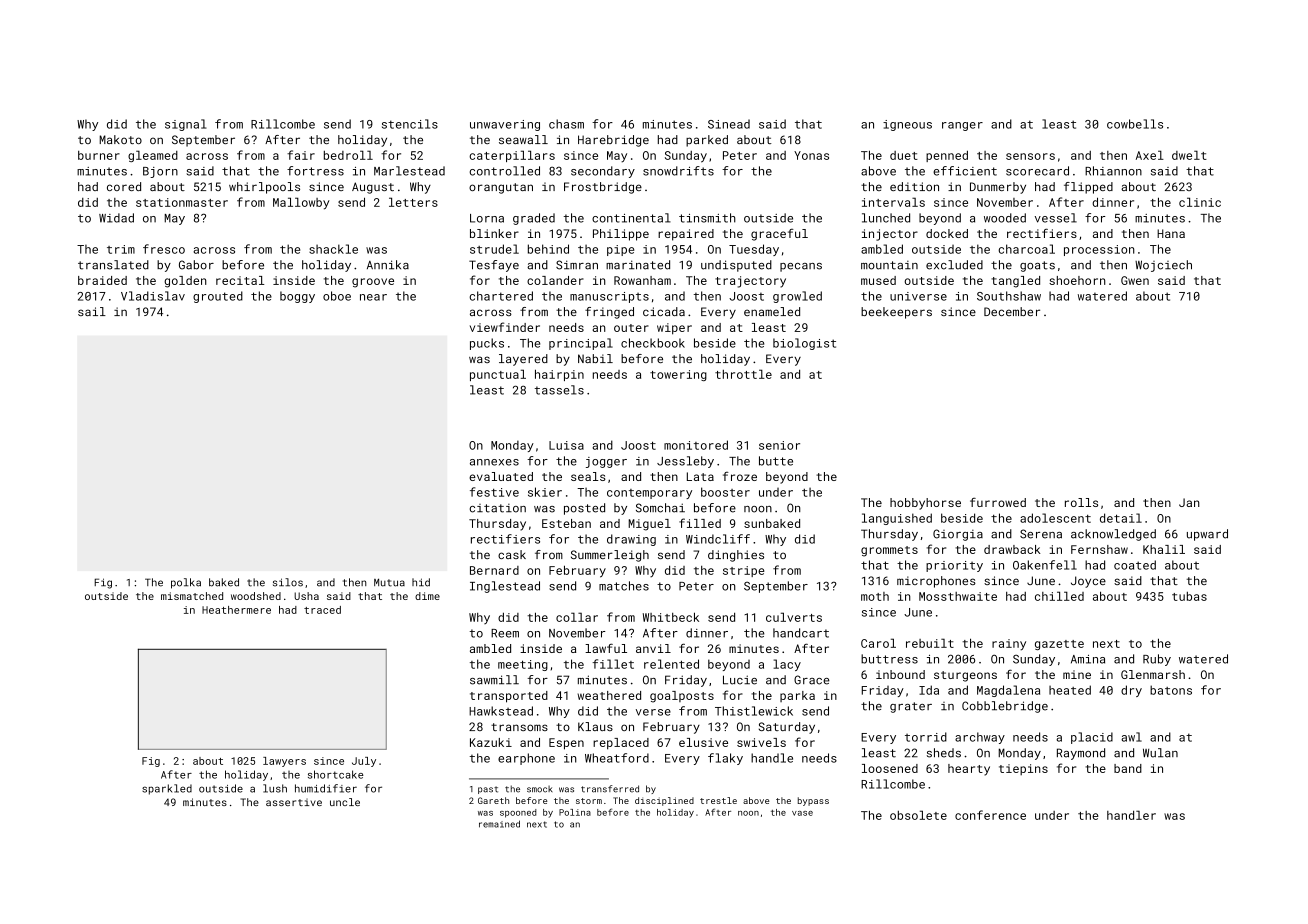 The height and width of the document is (924, 1308). What do you see at coordinates (494, 462) in the document?
I see `annexes` at bounding box center [494, 462].
